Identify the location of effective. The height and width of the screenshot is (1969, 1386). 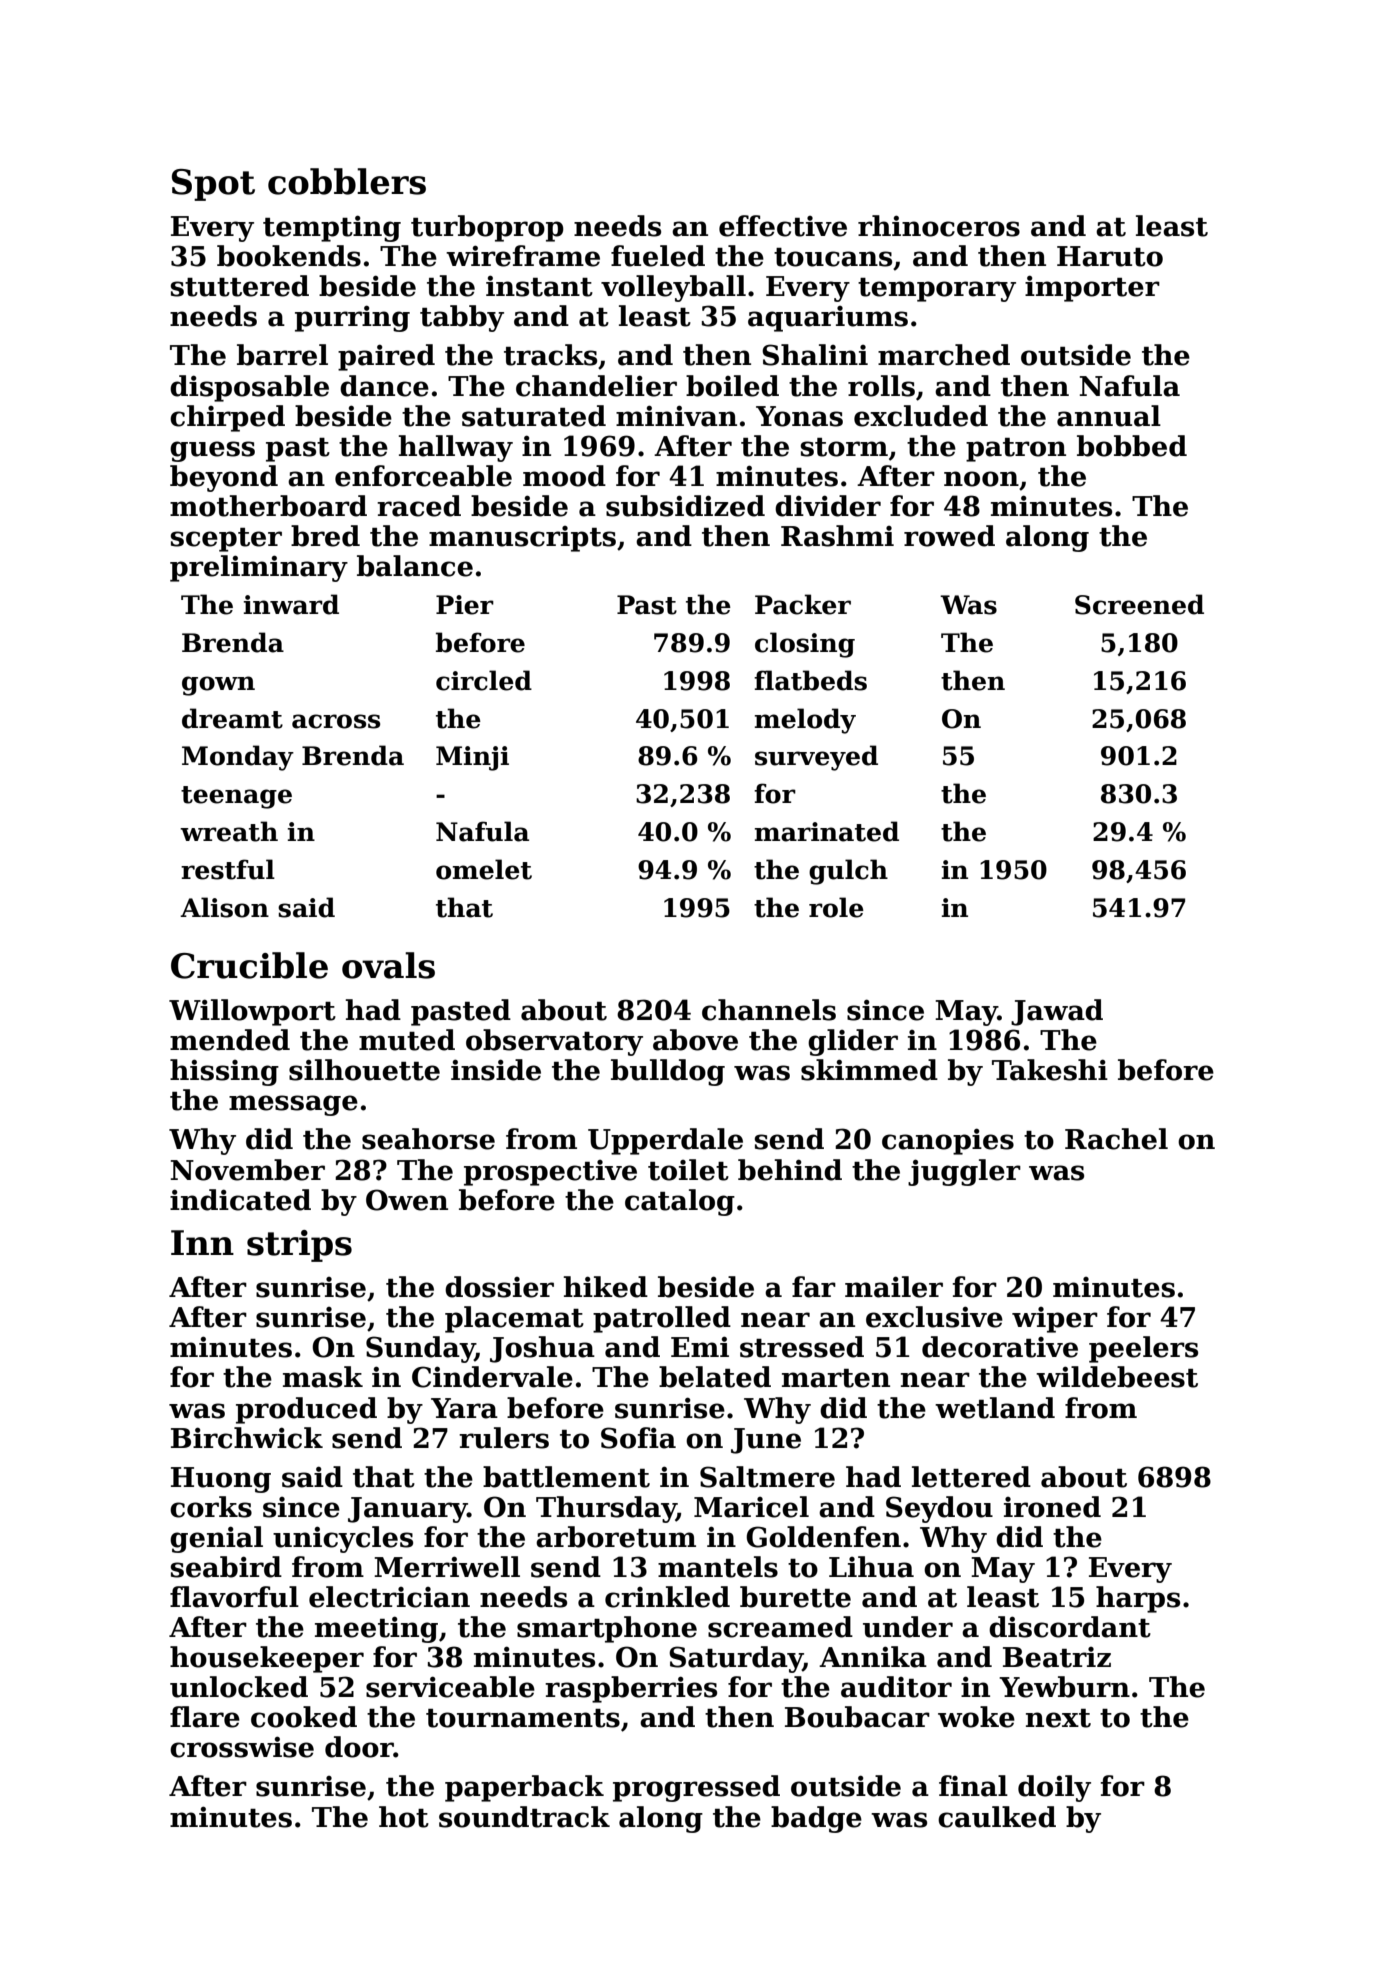
(783, 226).
